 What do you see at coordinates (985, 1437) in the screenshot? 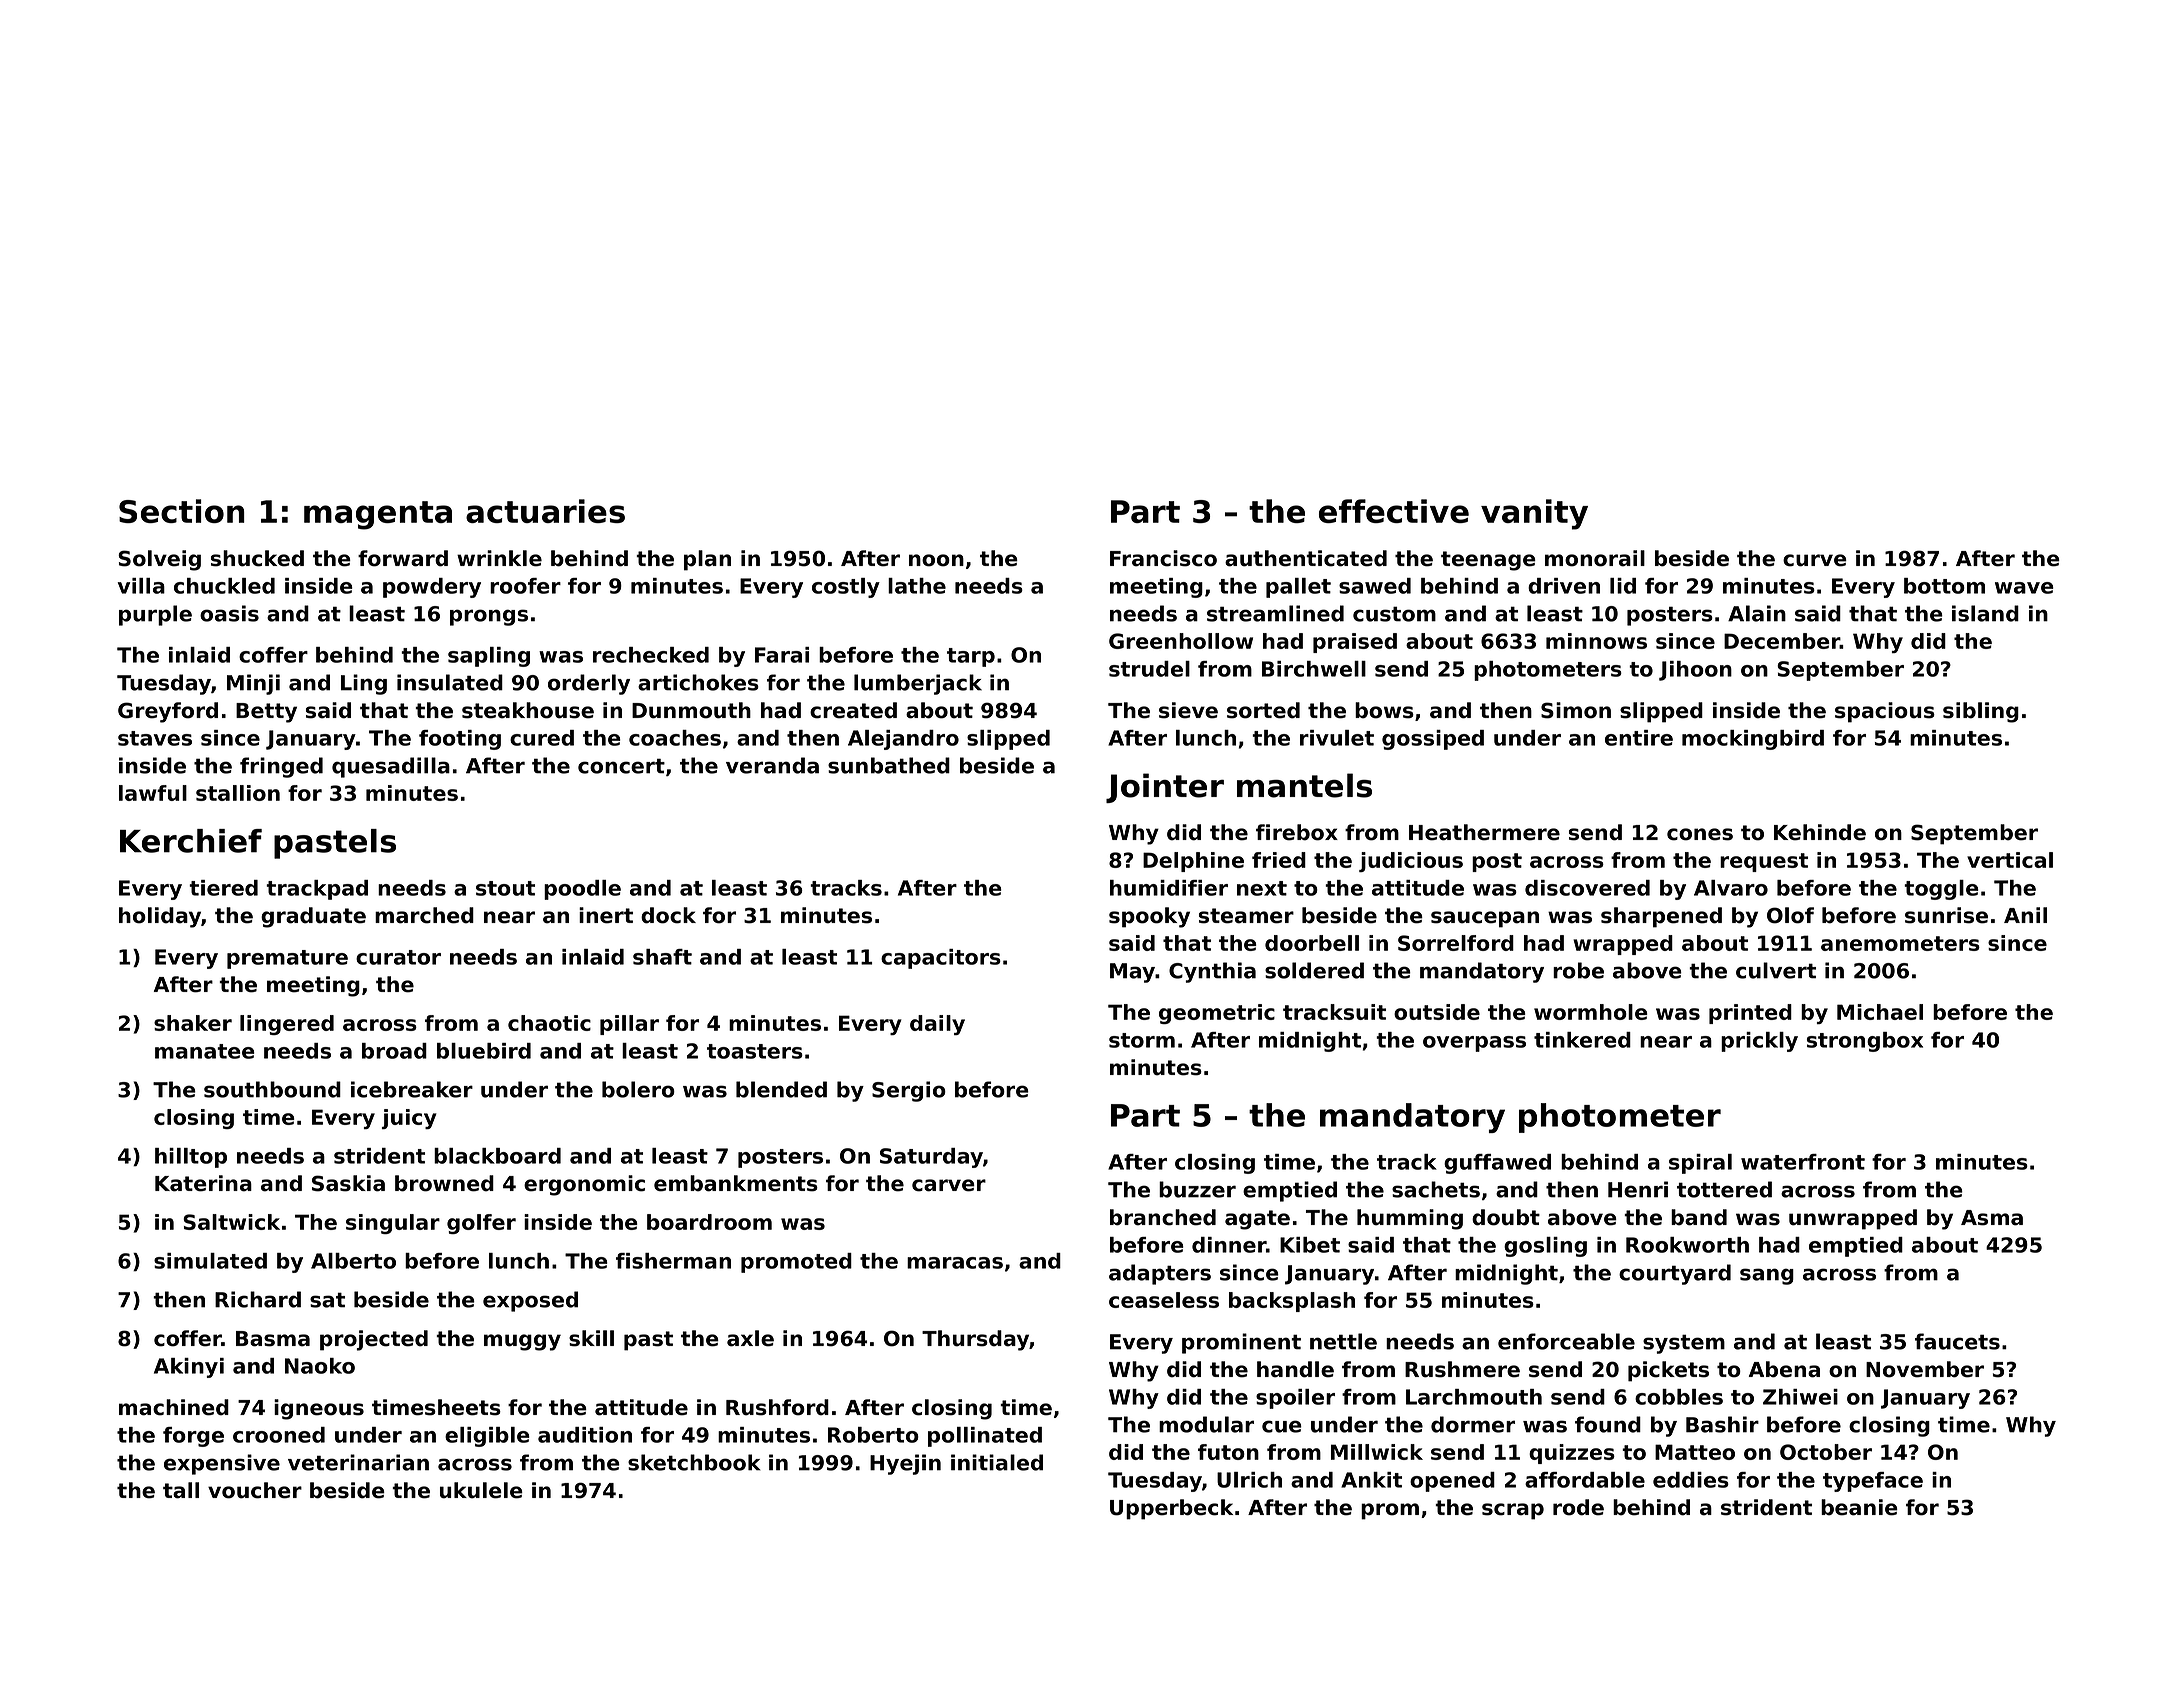
I see `pollinated` at bounding box center [985, 1437].
